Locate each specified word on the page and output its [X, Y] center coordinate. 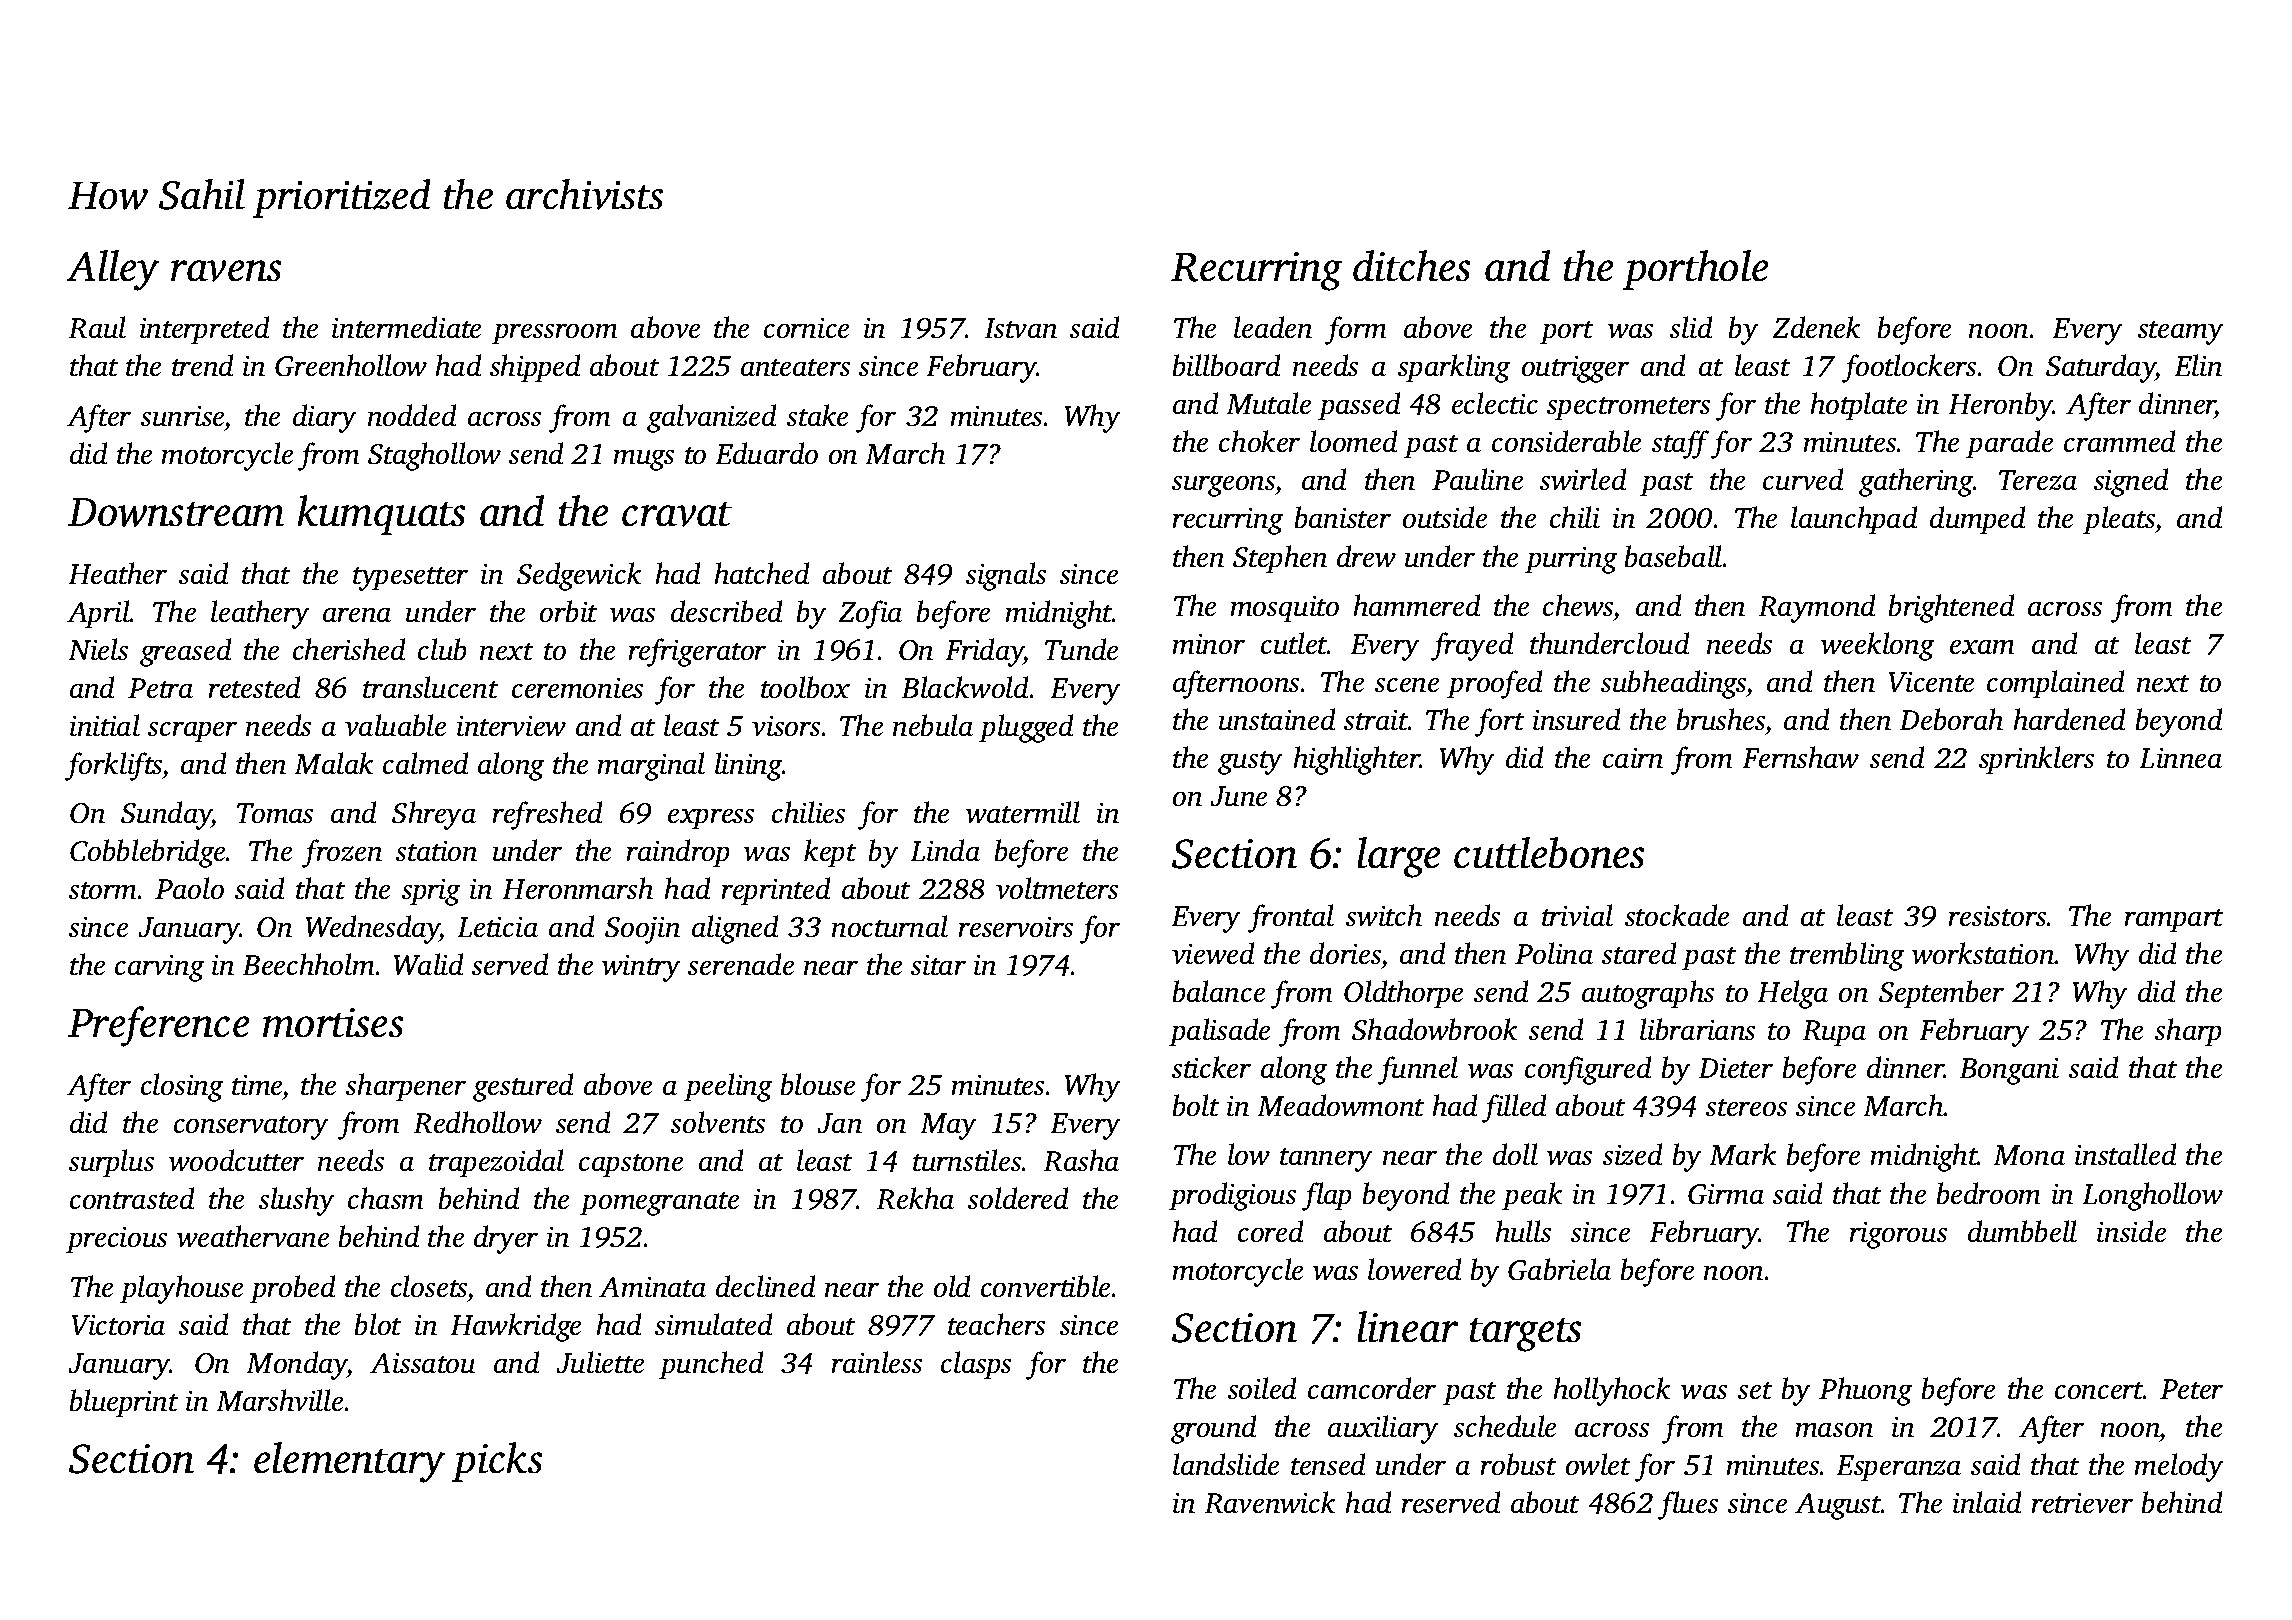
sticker [1211, 1067]
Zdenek [1816, 327]
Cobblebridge [148, 853]
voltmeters [1057, 888]
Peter [2191, 1389]
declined [766, 1286]
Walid [428, 964]
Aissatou [422, 1363]
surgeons [1223, 486]
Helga [1792, 994]
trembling [1847, 956]
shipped [535, 368]
